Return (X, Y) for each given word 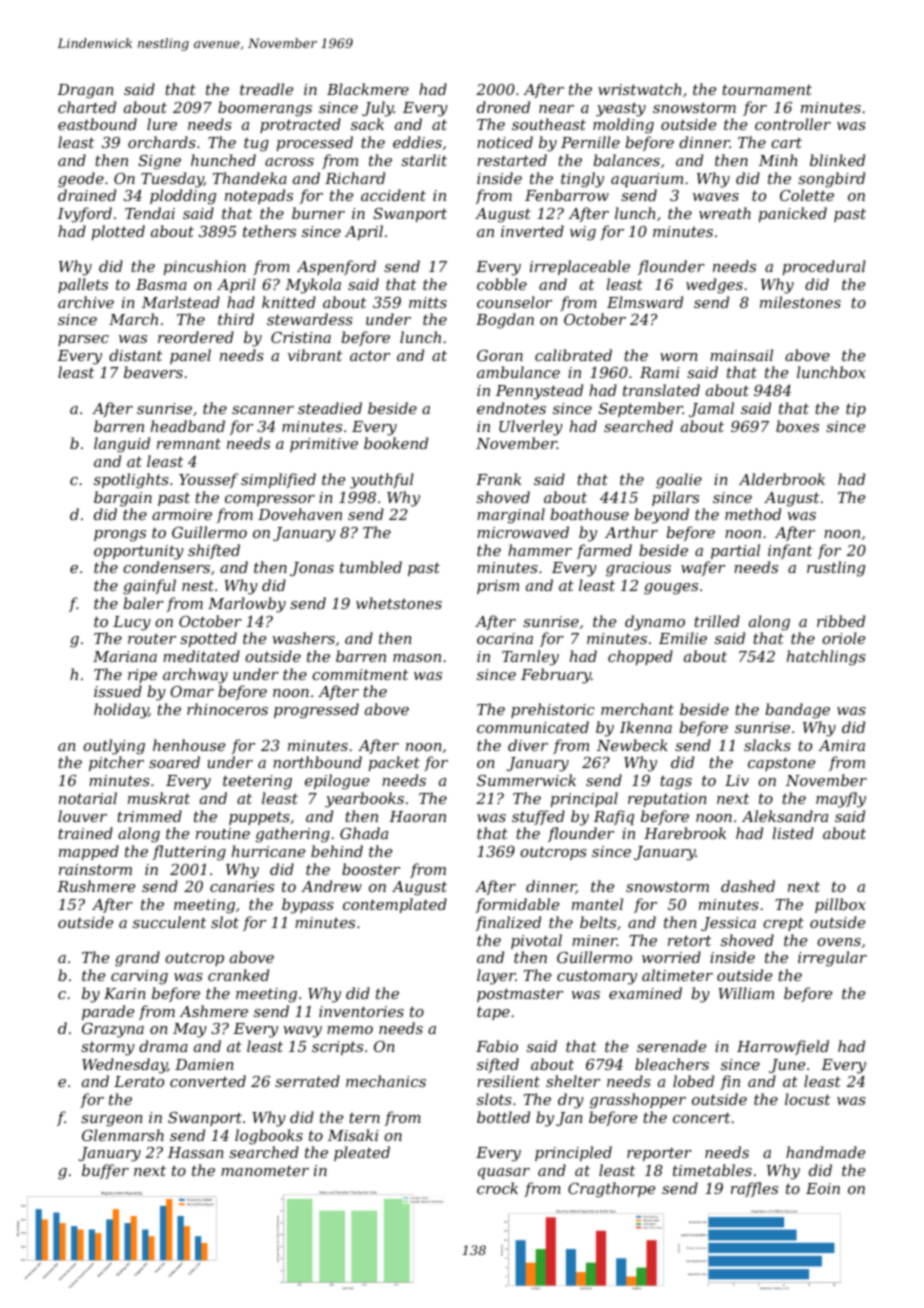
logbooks (269, 1137)
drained (87, 195)
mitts (428, 302)
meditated (201, 656)
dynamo (655, 623)
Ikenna (646, 727)
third (236, 319)
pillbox (840, 905)
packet (394, 763)
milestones (800, 302)
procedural (824, 267)
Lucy (132, 623)
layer (496, 977)
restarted (512, 160)
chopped (640, 657)
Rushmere (96, 886)
